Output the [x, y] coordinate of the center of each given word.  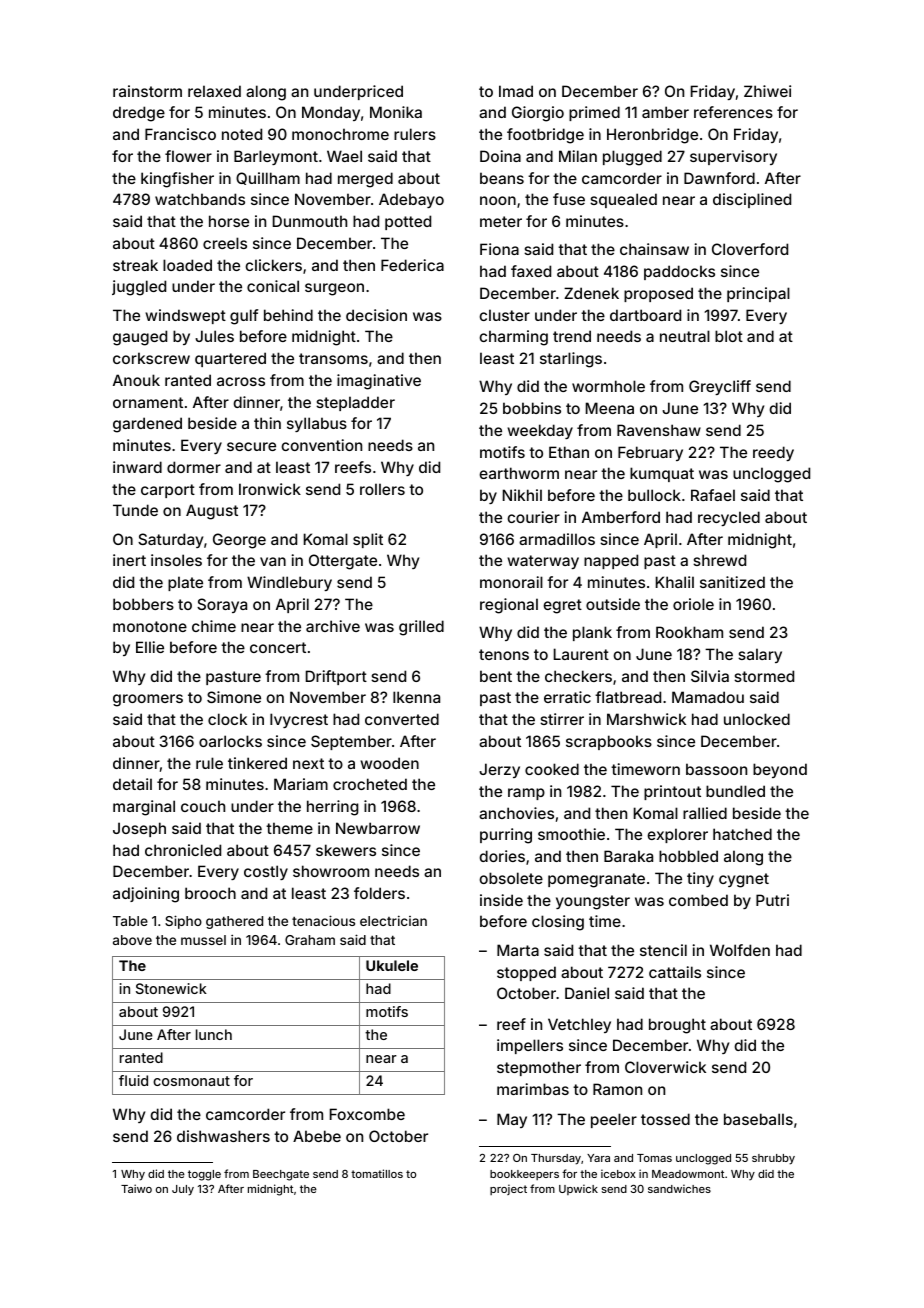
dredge [139, 114]
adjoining [146, 895]
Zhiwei [767, 91]
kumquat [662, 474]
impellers [530, 1046]
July [183, 1190]
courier [533, 517]
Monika [396, 112]
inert [129, 560]
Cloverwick [665, 1067]
